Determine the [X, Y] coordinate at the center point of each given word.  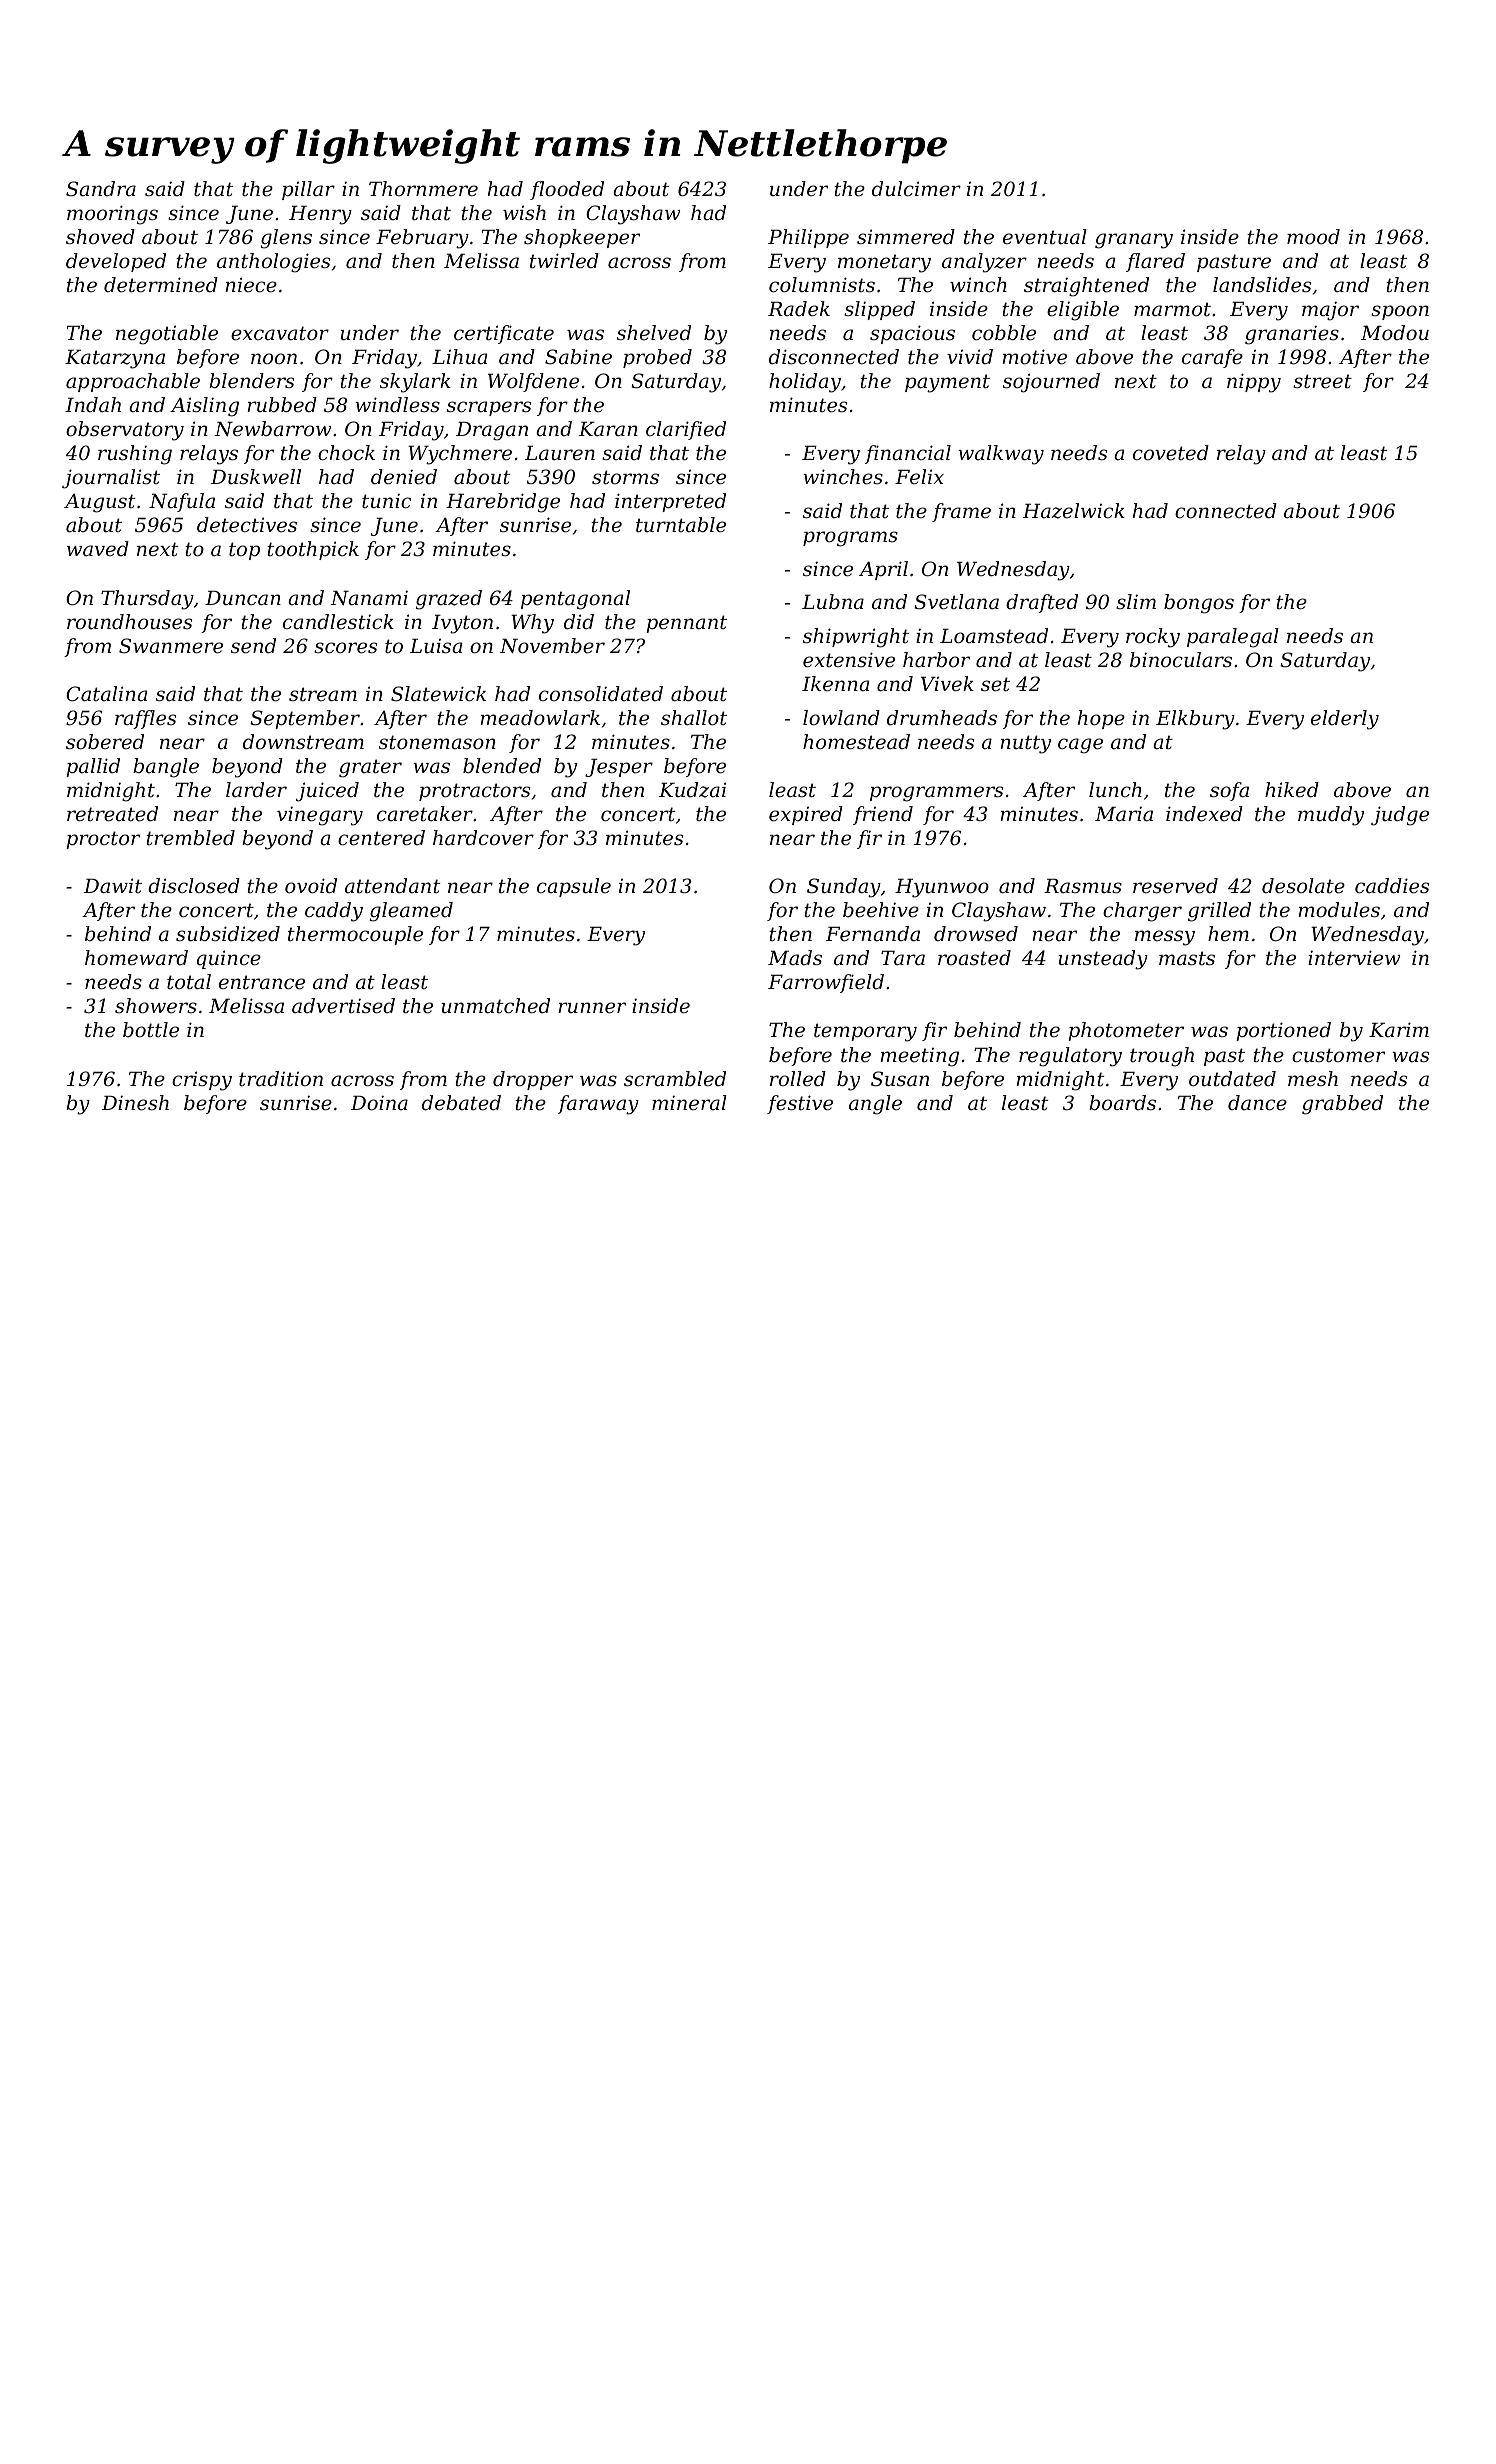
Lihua [459, 357]
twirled [564, 261]
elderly [1345, 720]
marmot [1172, 309]
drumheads [942, 718]
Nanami [369, 598]
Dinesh [135, 1102]
